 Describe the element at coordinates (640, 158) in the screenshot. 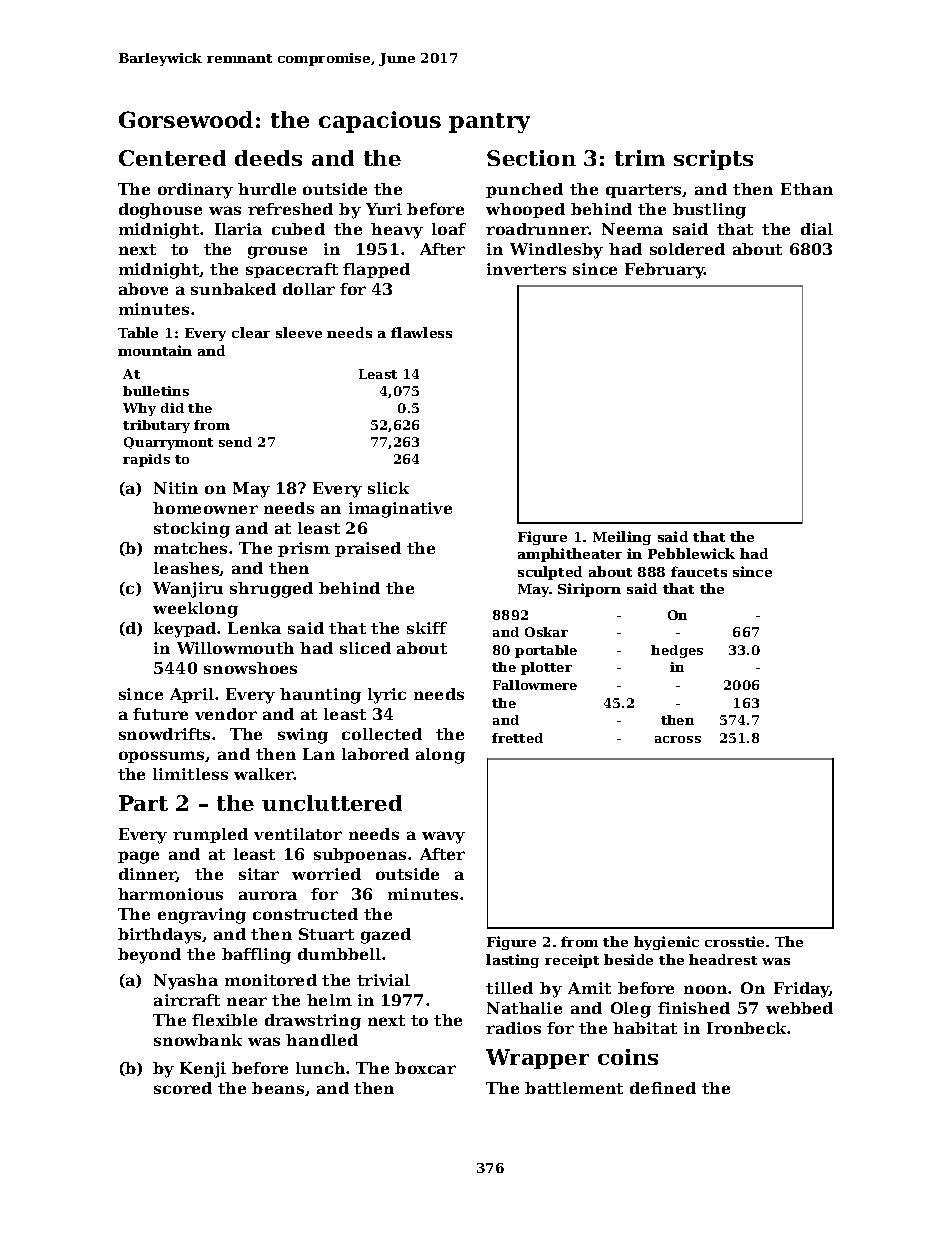

I see `trim` at that location.
